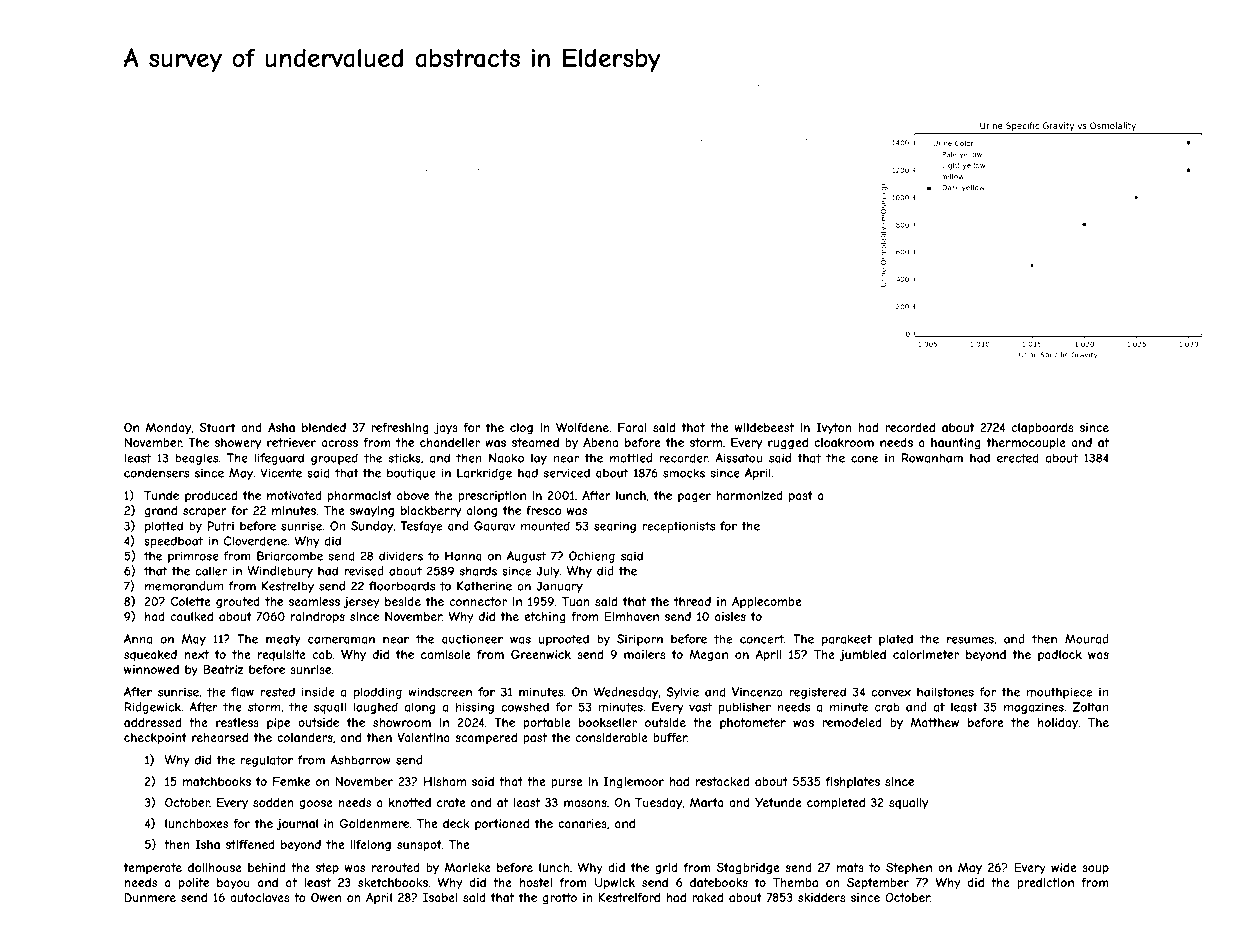 Image resolution: width=1233 pixels, height=952 pixels. What do you see at coordinates (341, 640) in the screenshot?
I see `cameraman` at bounding box center [341, 640].
